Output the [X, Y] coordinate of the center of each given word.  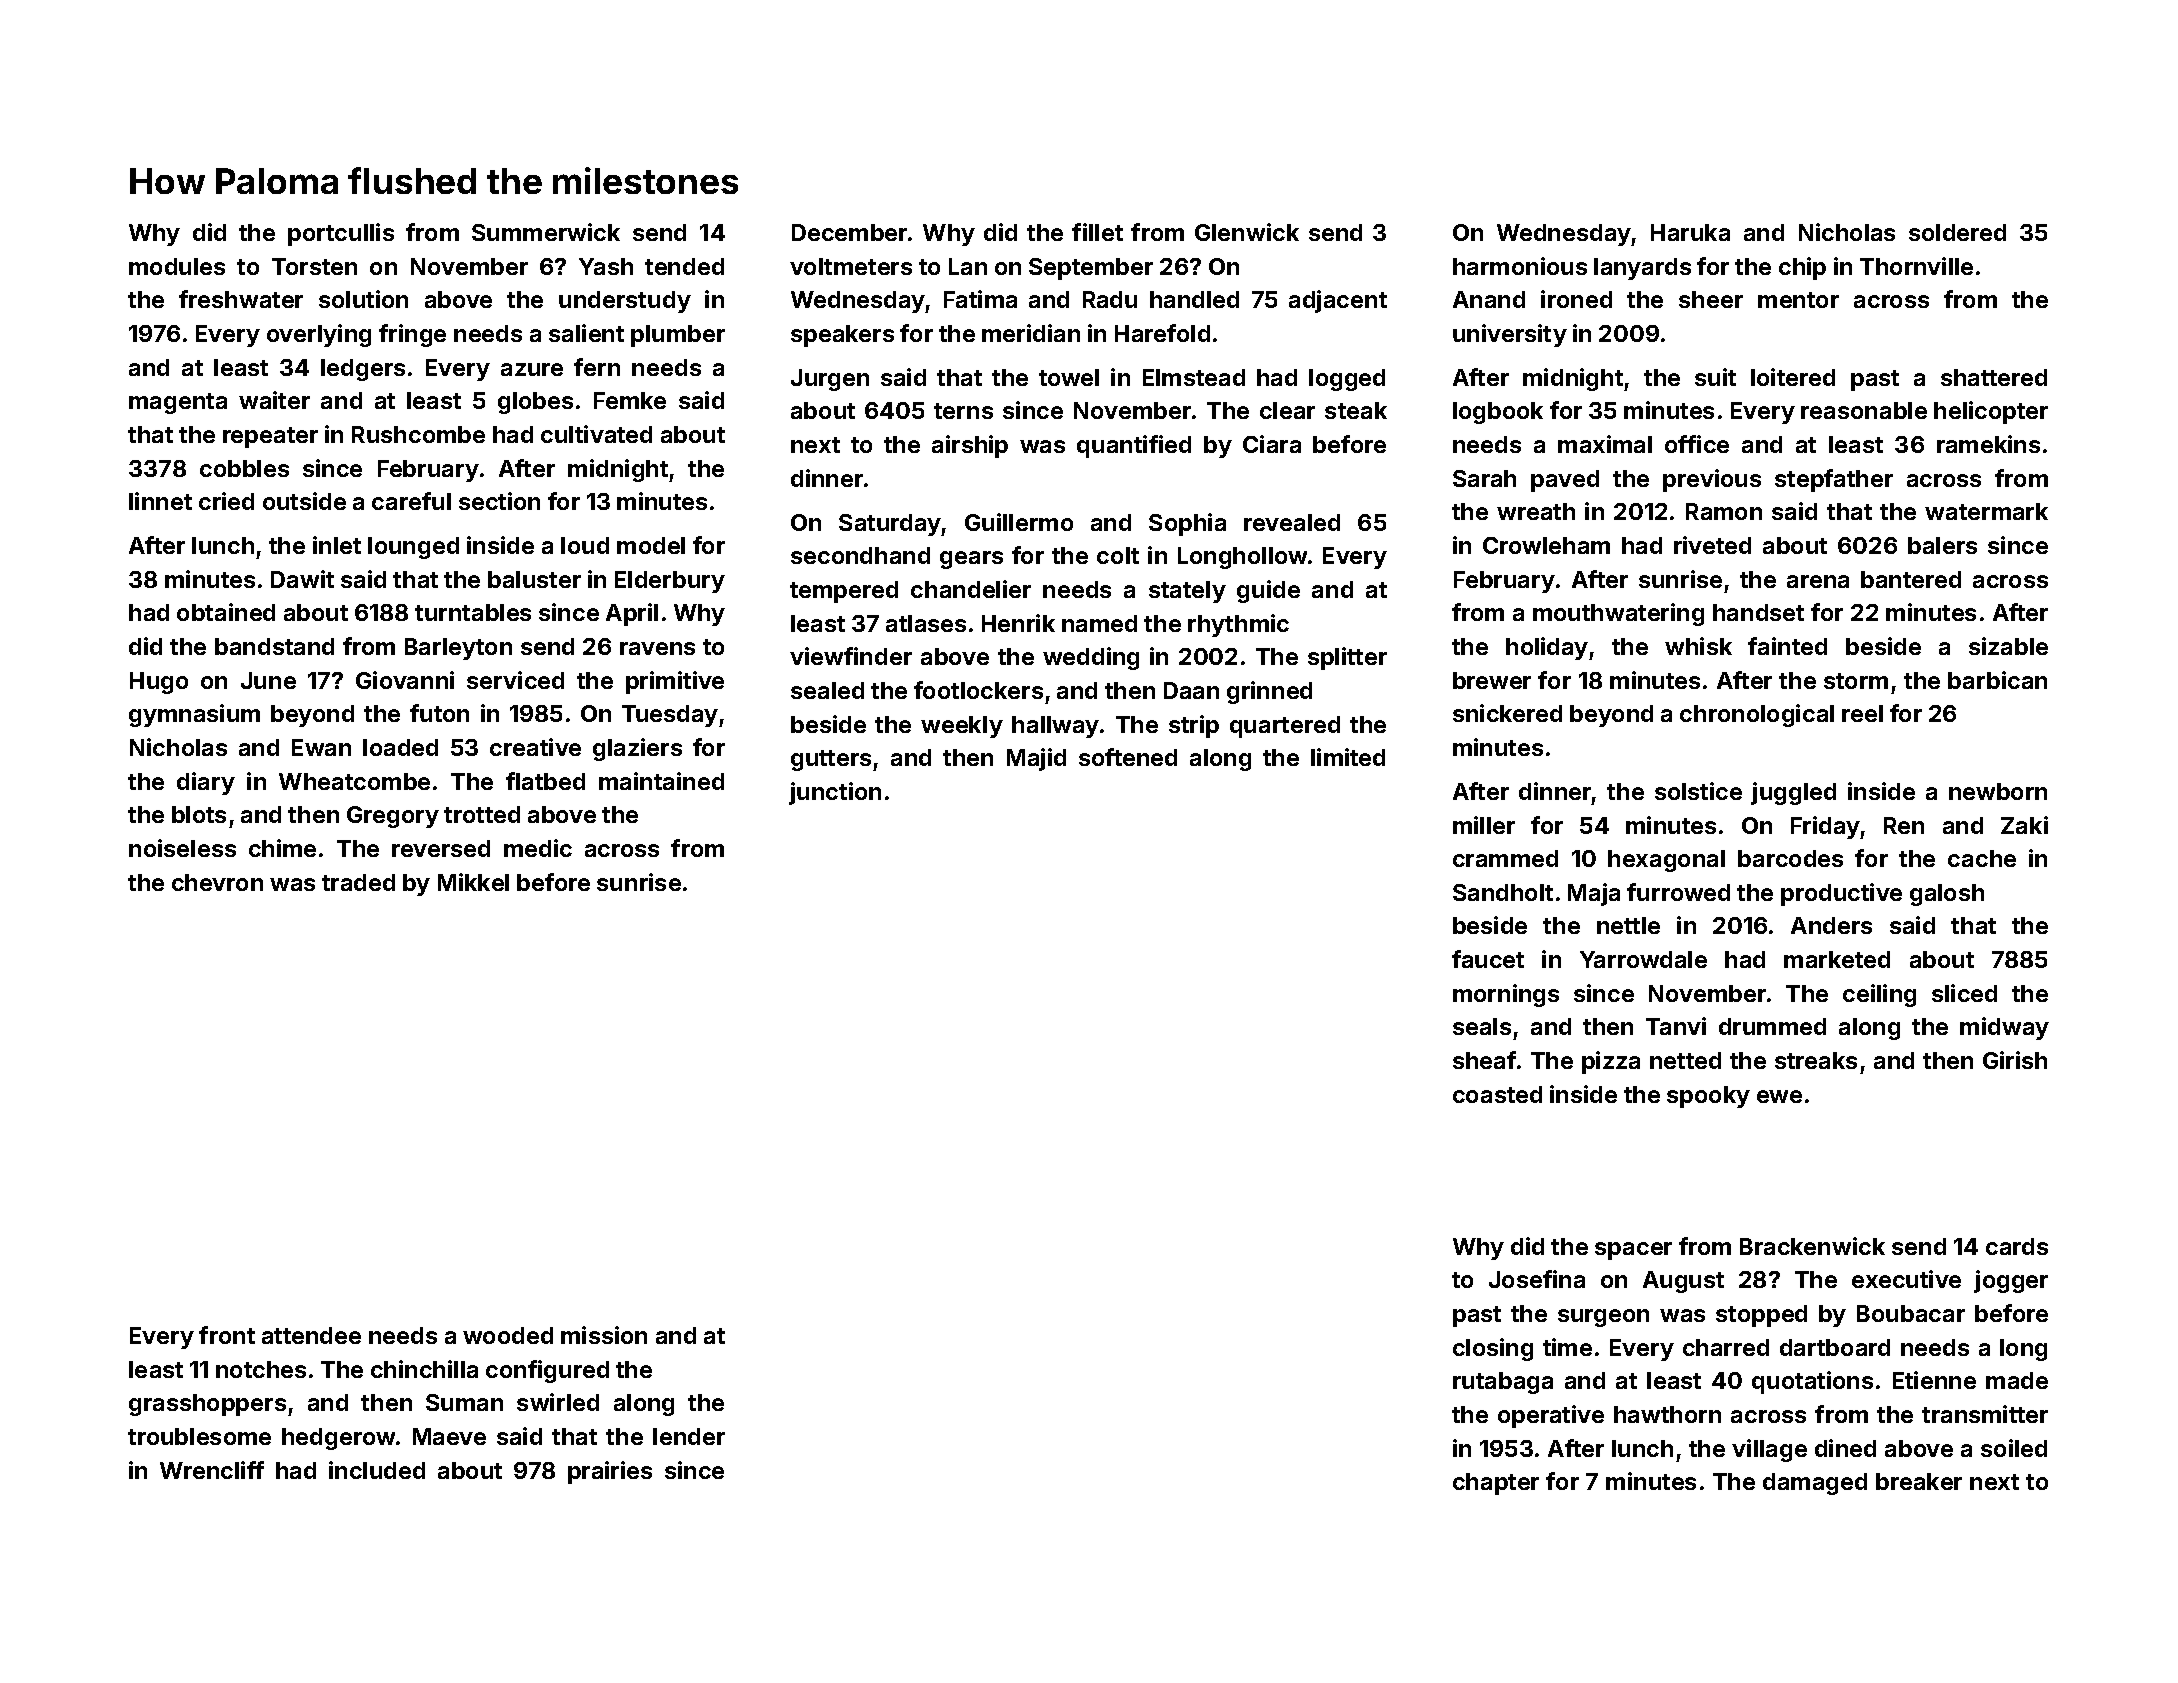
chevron [217, 882]
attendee [311, 1335]
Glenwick [1247, 232]
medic [538, 848]
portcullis [341, 234]
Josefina [1537, 1279]
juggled [1793, 793]
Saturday [890, 525]
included [377, 1470]
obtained [226, 612]
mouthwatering [1618, 614]
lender [689, 1436]
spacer [1633, 1251]
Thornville [1916, 266]
